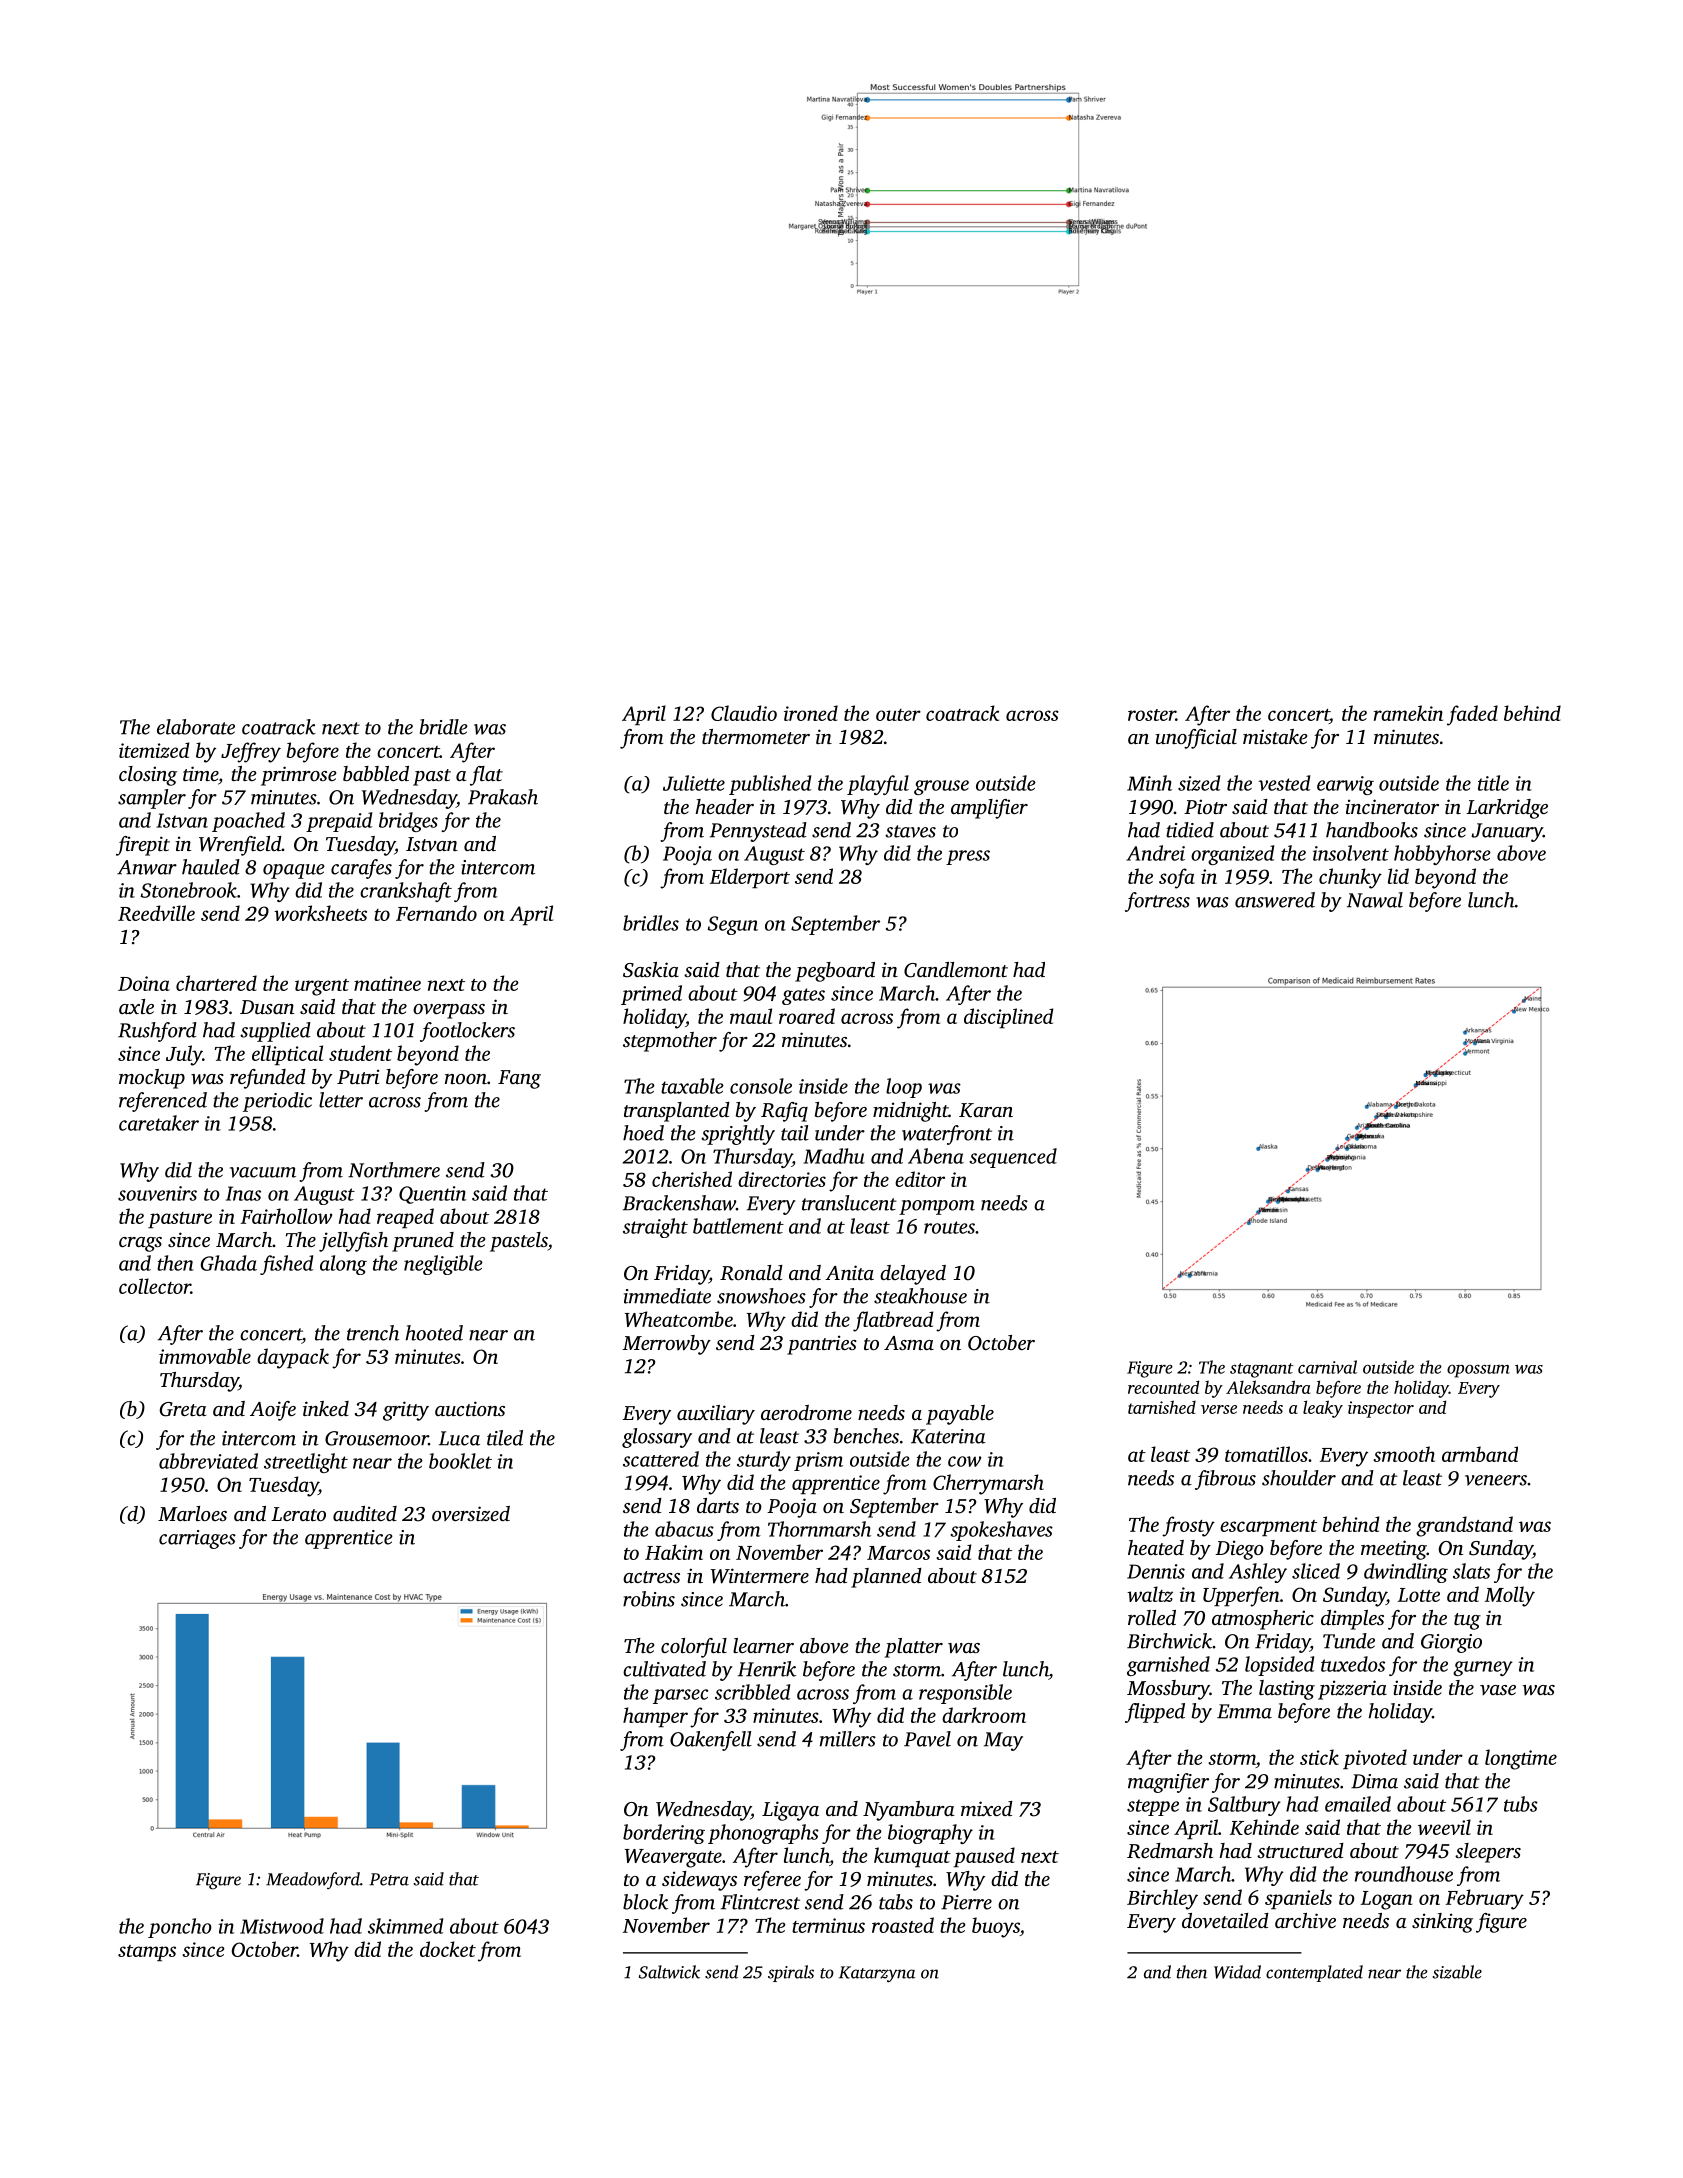  What do you see at coordinates (1375, 900) in the screenshot?
I see `Nawal` at bounding box center [1375, 900].
